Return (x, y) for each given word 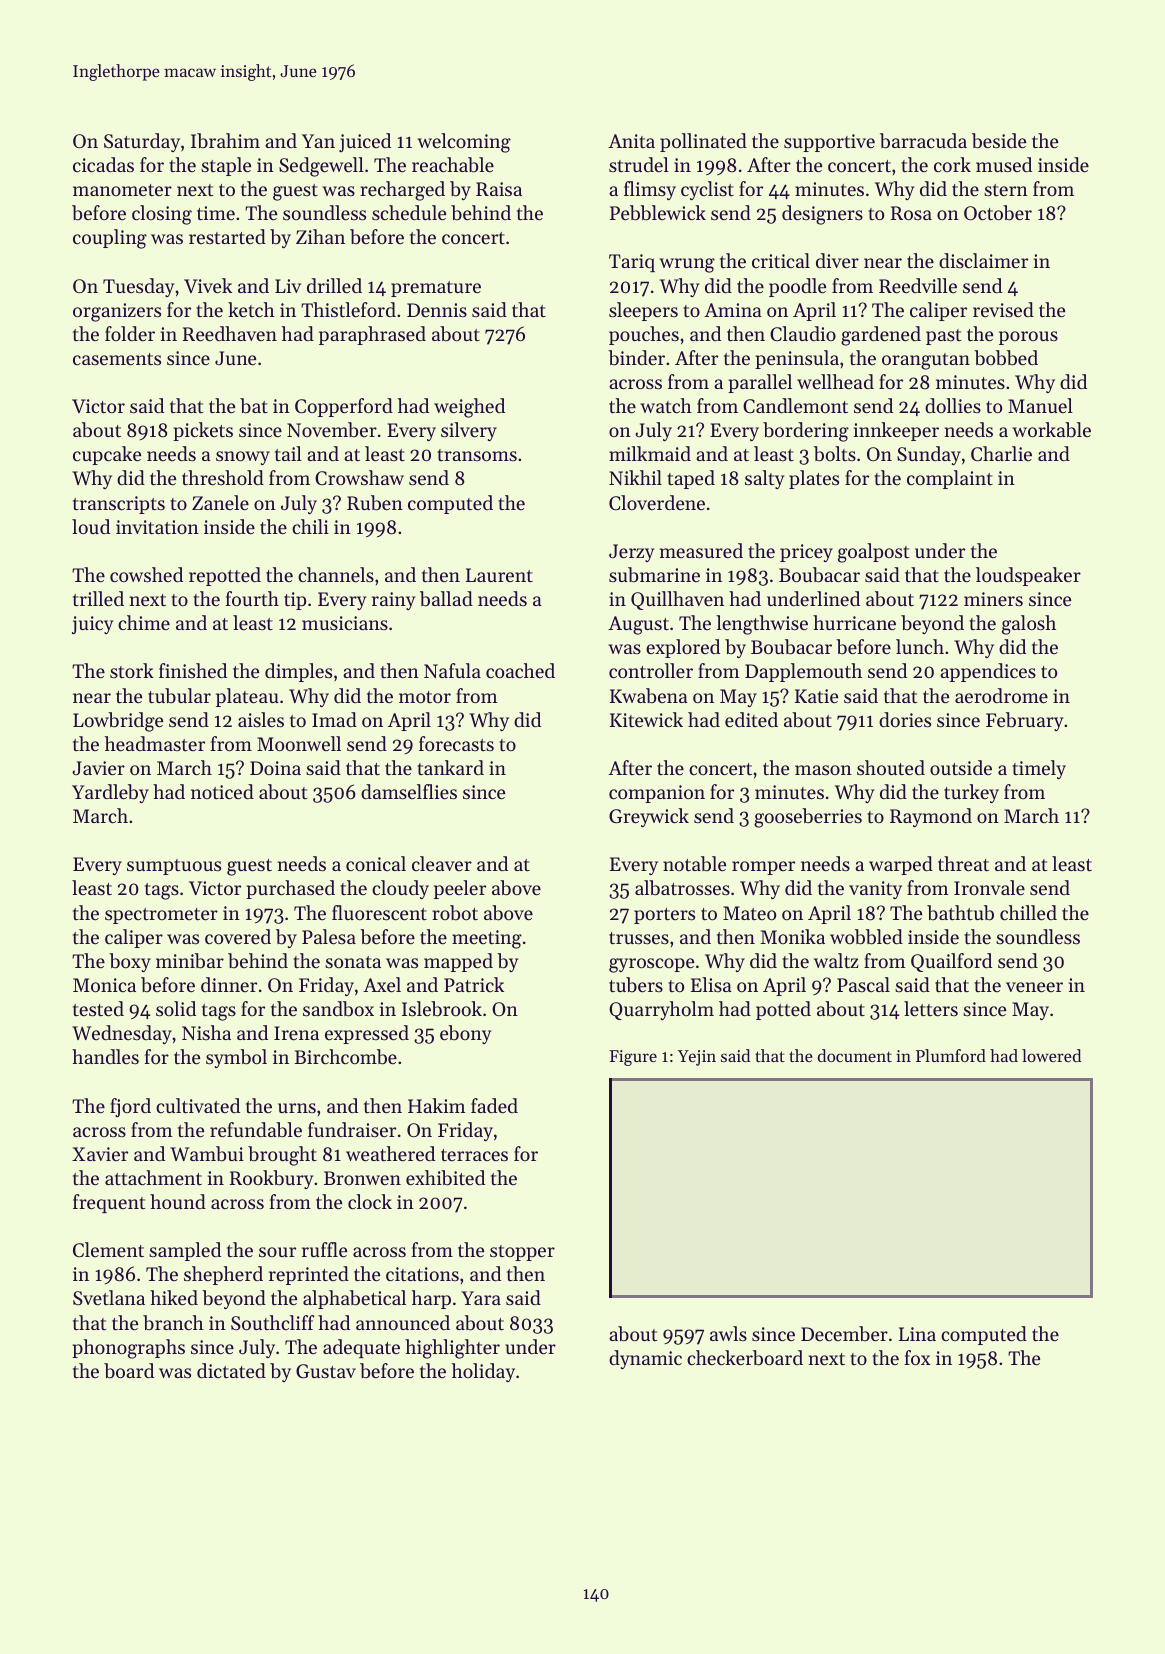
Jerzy (631, 553)
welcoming (464, 143)
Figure (633, 1058)
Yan (318, 141)
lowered (1051, 1055)
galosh (1029, 625)
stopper (522, 1253)
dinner (229, 984)
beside (999, 141)
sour (277, 1252)
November (332, 430)
